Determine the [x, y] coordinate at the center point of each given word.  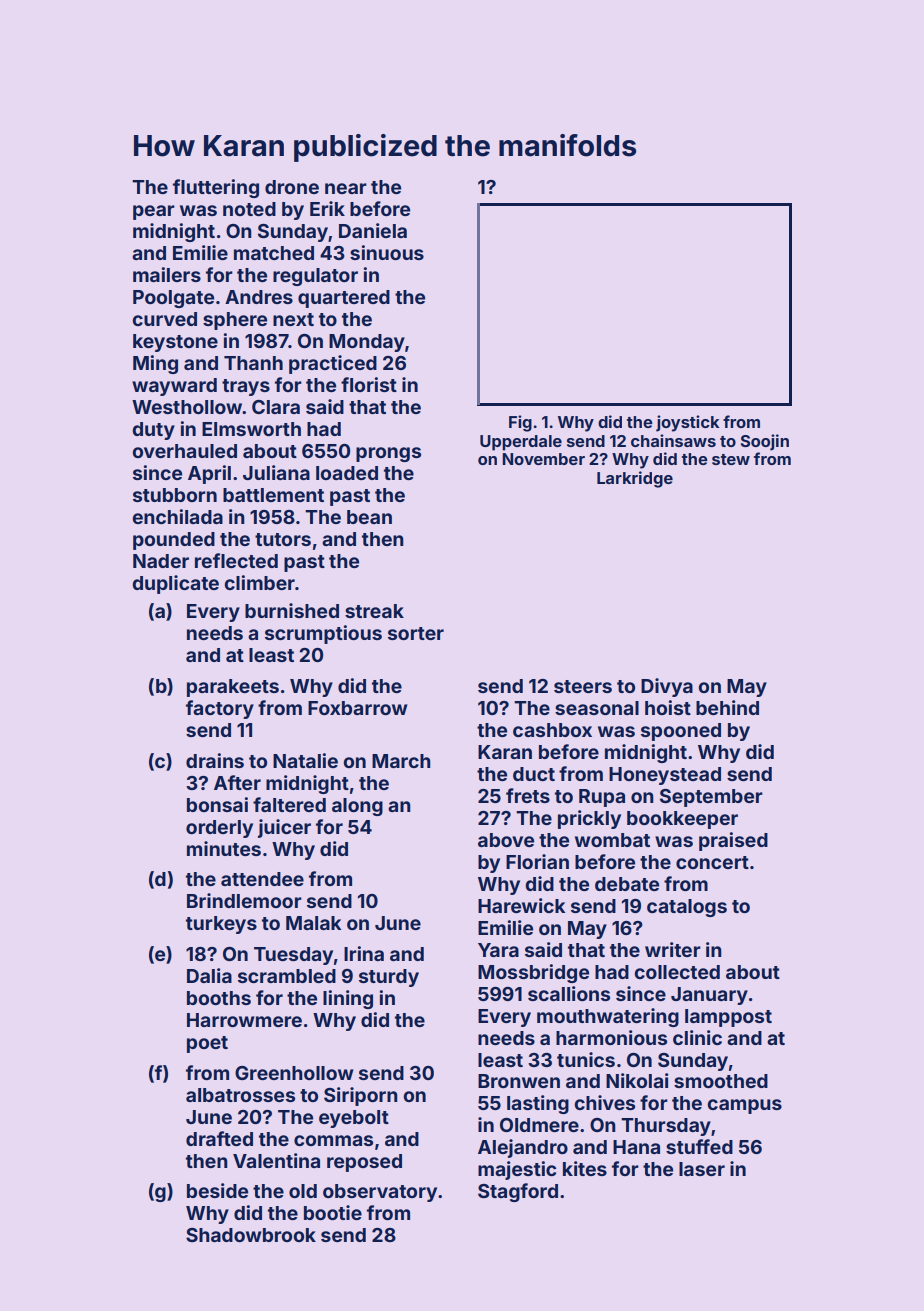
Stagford [518, 1192]
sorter [416, 633]
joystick [688, 423]
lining [348, 999]
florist [369, 384]
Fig [520, 423]
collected [677, 972]
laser [702, 1169]
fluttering [216, 188]
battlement [273, 495]
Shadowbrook [251, 1235]
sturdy [389, 978]
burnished [292, 610]
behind [727, 707]
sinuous [387, 252]
